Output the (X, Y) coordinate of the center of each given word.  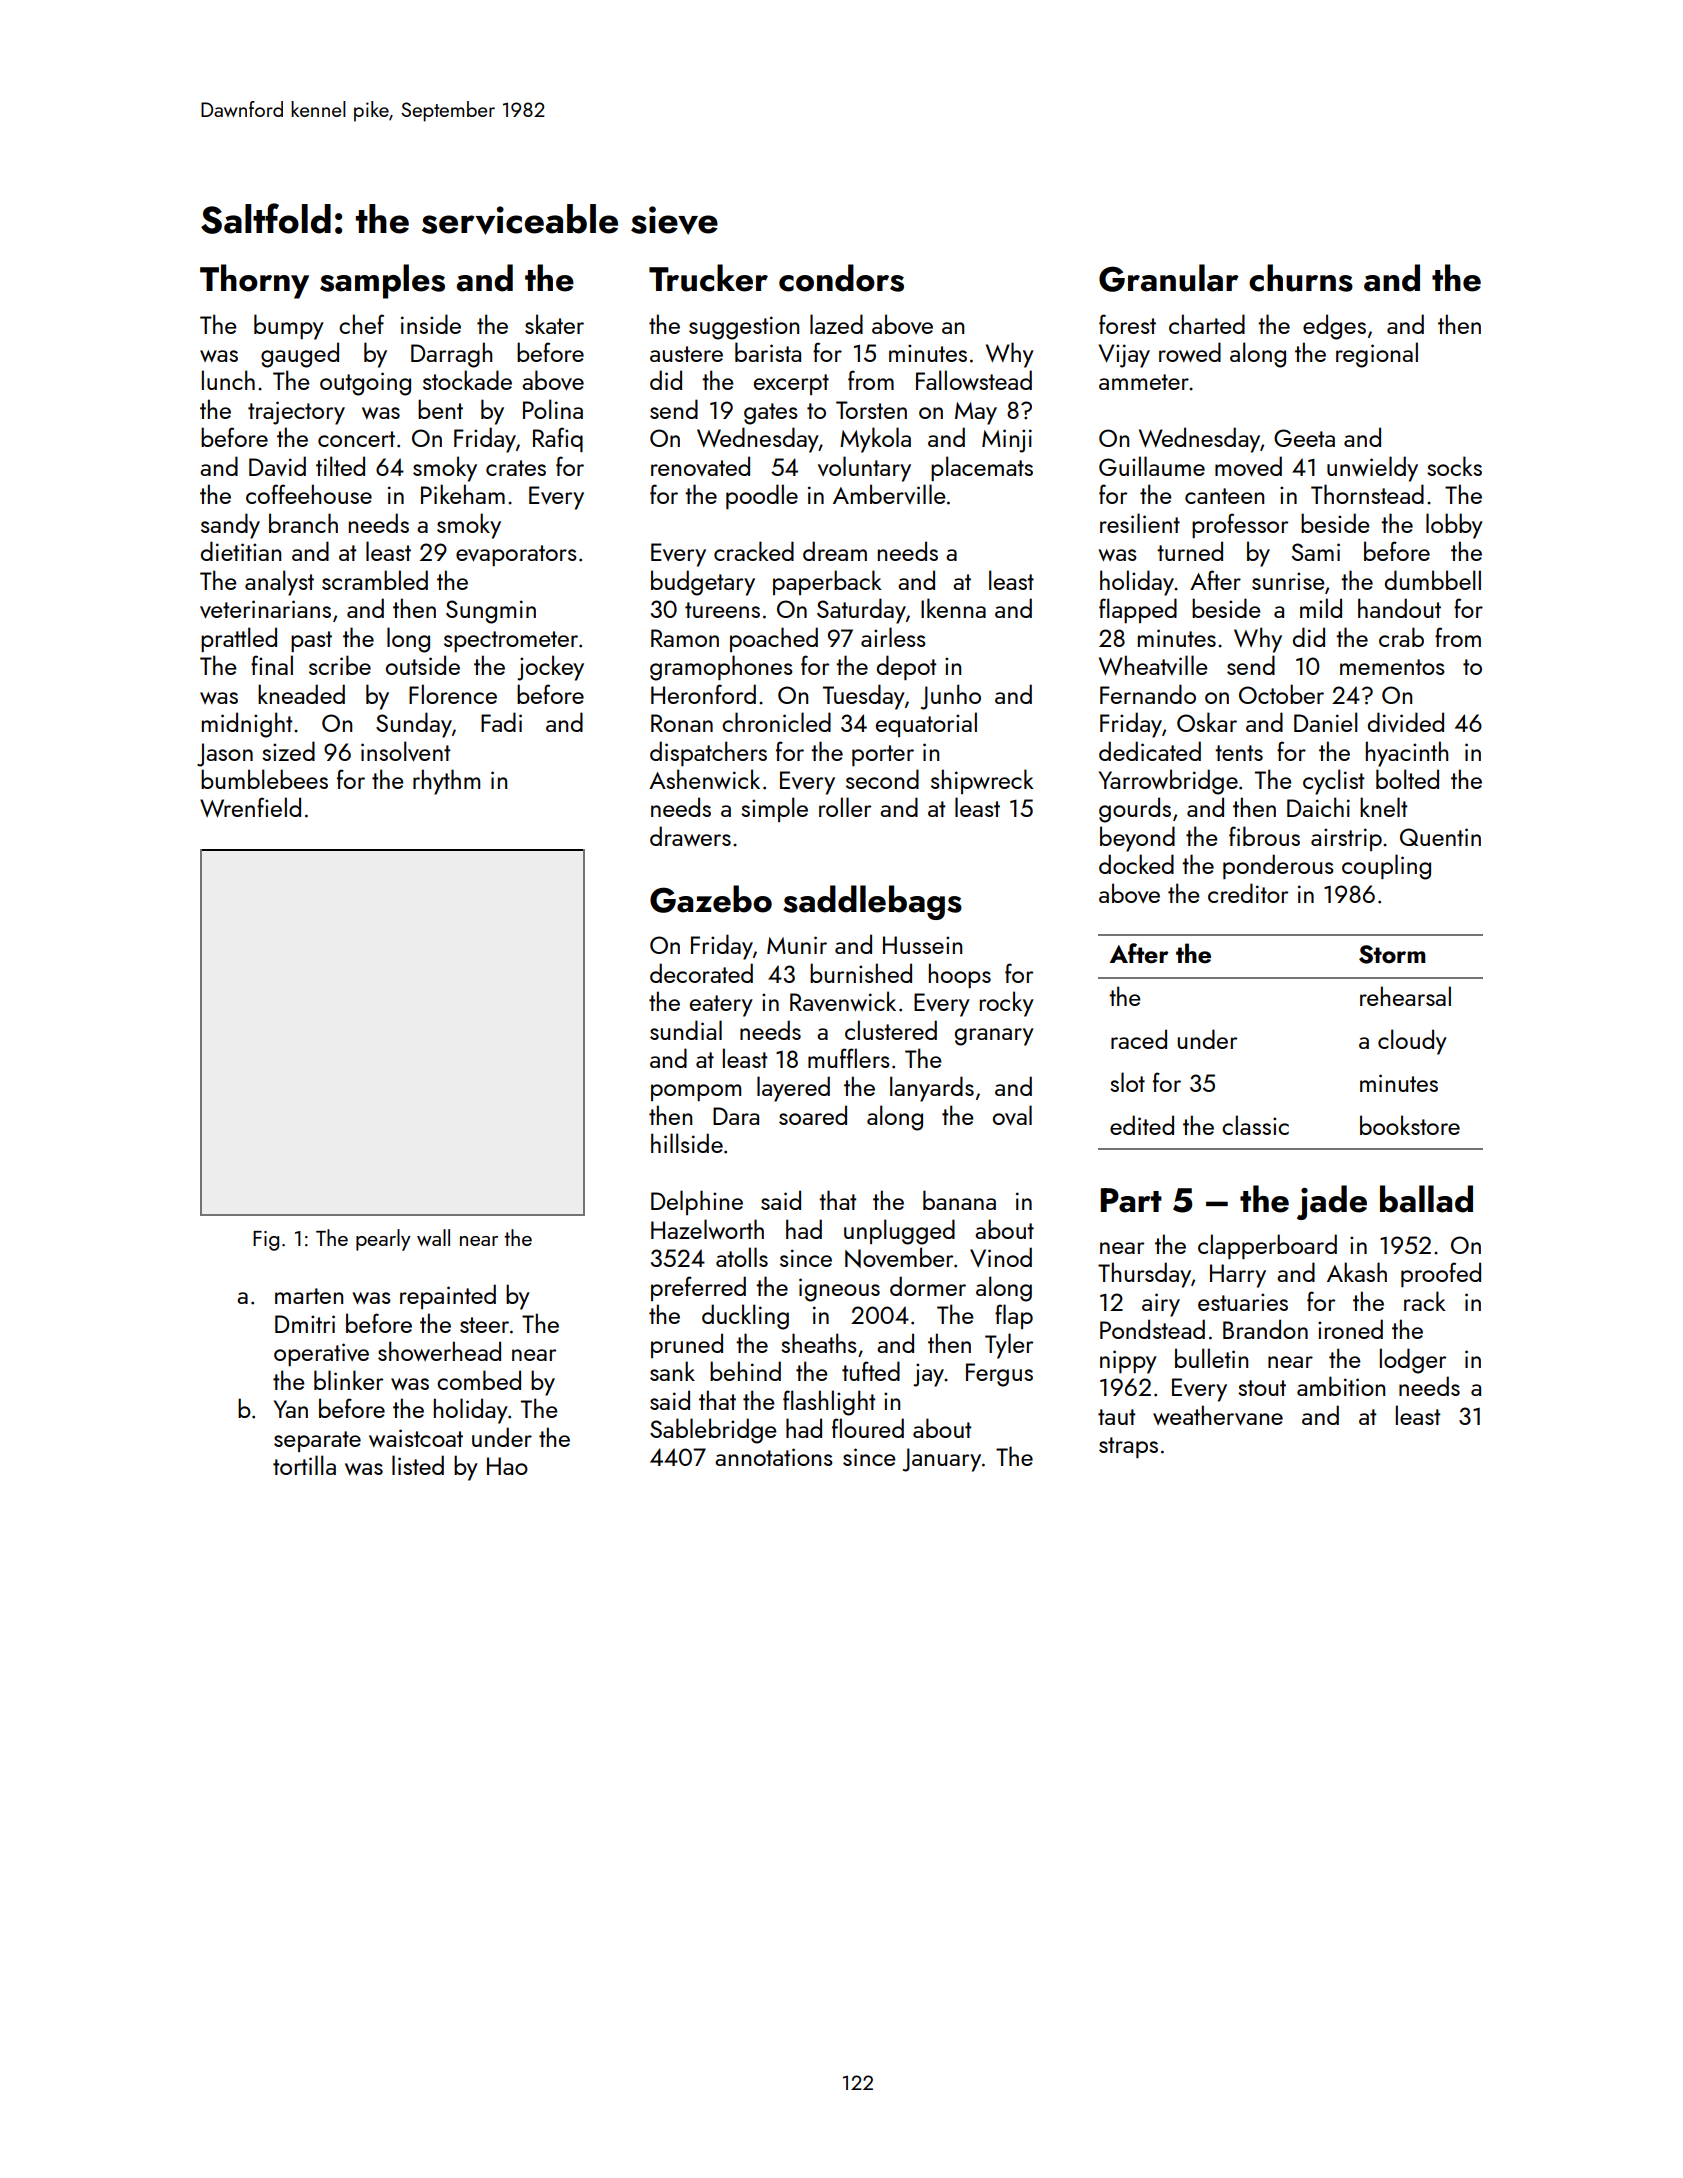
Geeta (1304, 438)
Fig (266, 1241)
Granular (1169, 278)
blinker (348, 1380)
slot (1127, 1082)
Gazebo (711, 899)
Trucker (708, 278)
